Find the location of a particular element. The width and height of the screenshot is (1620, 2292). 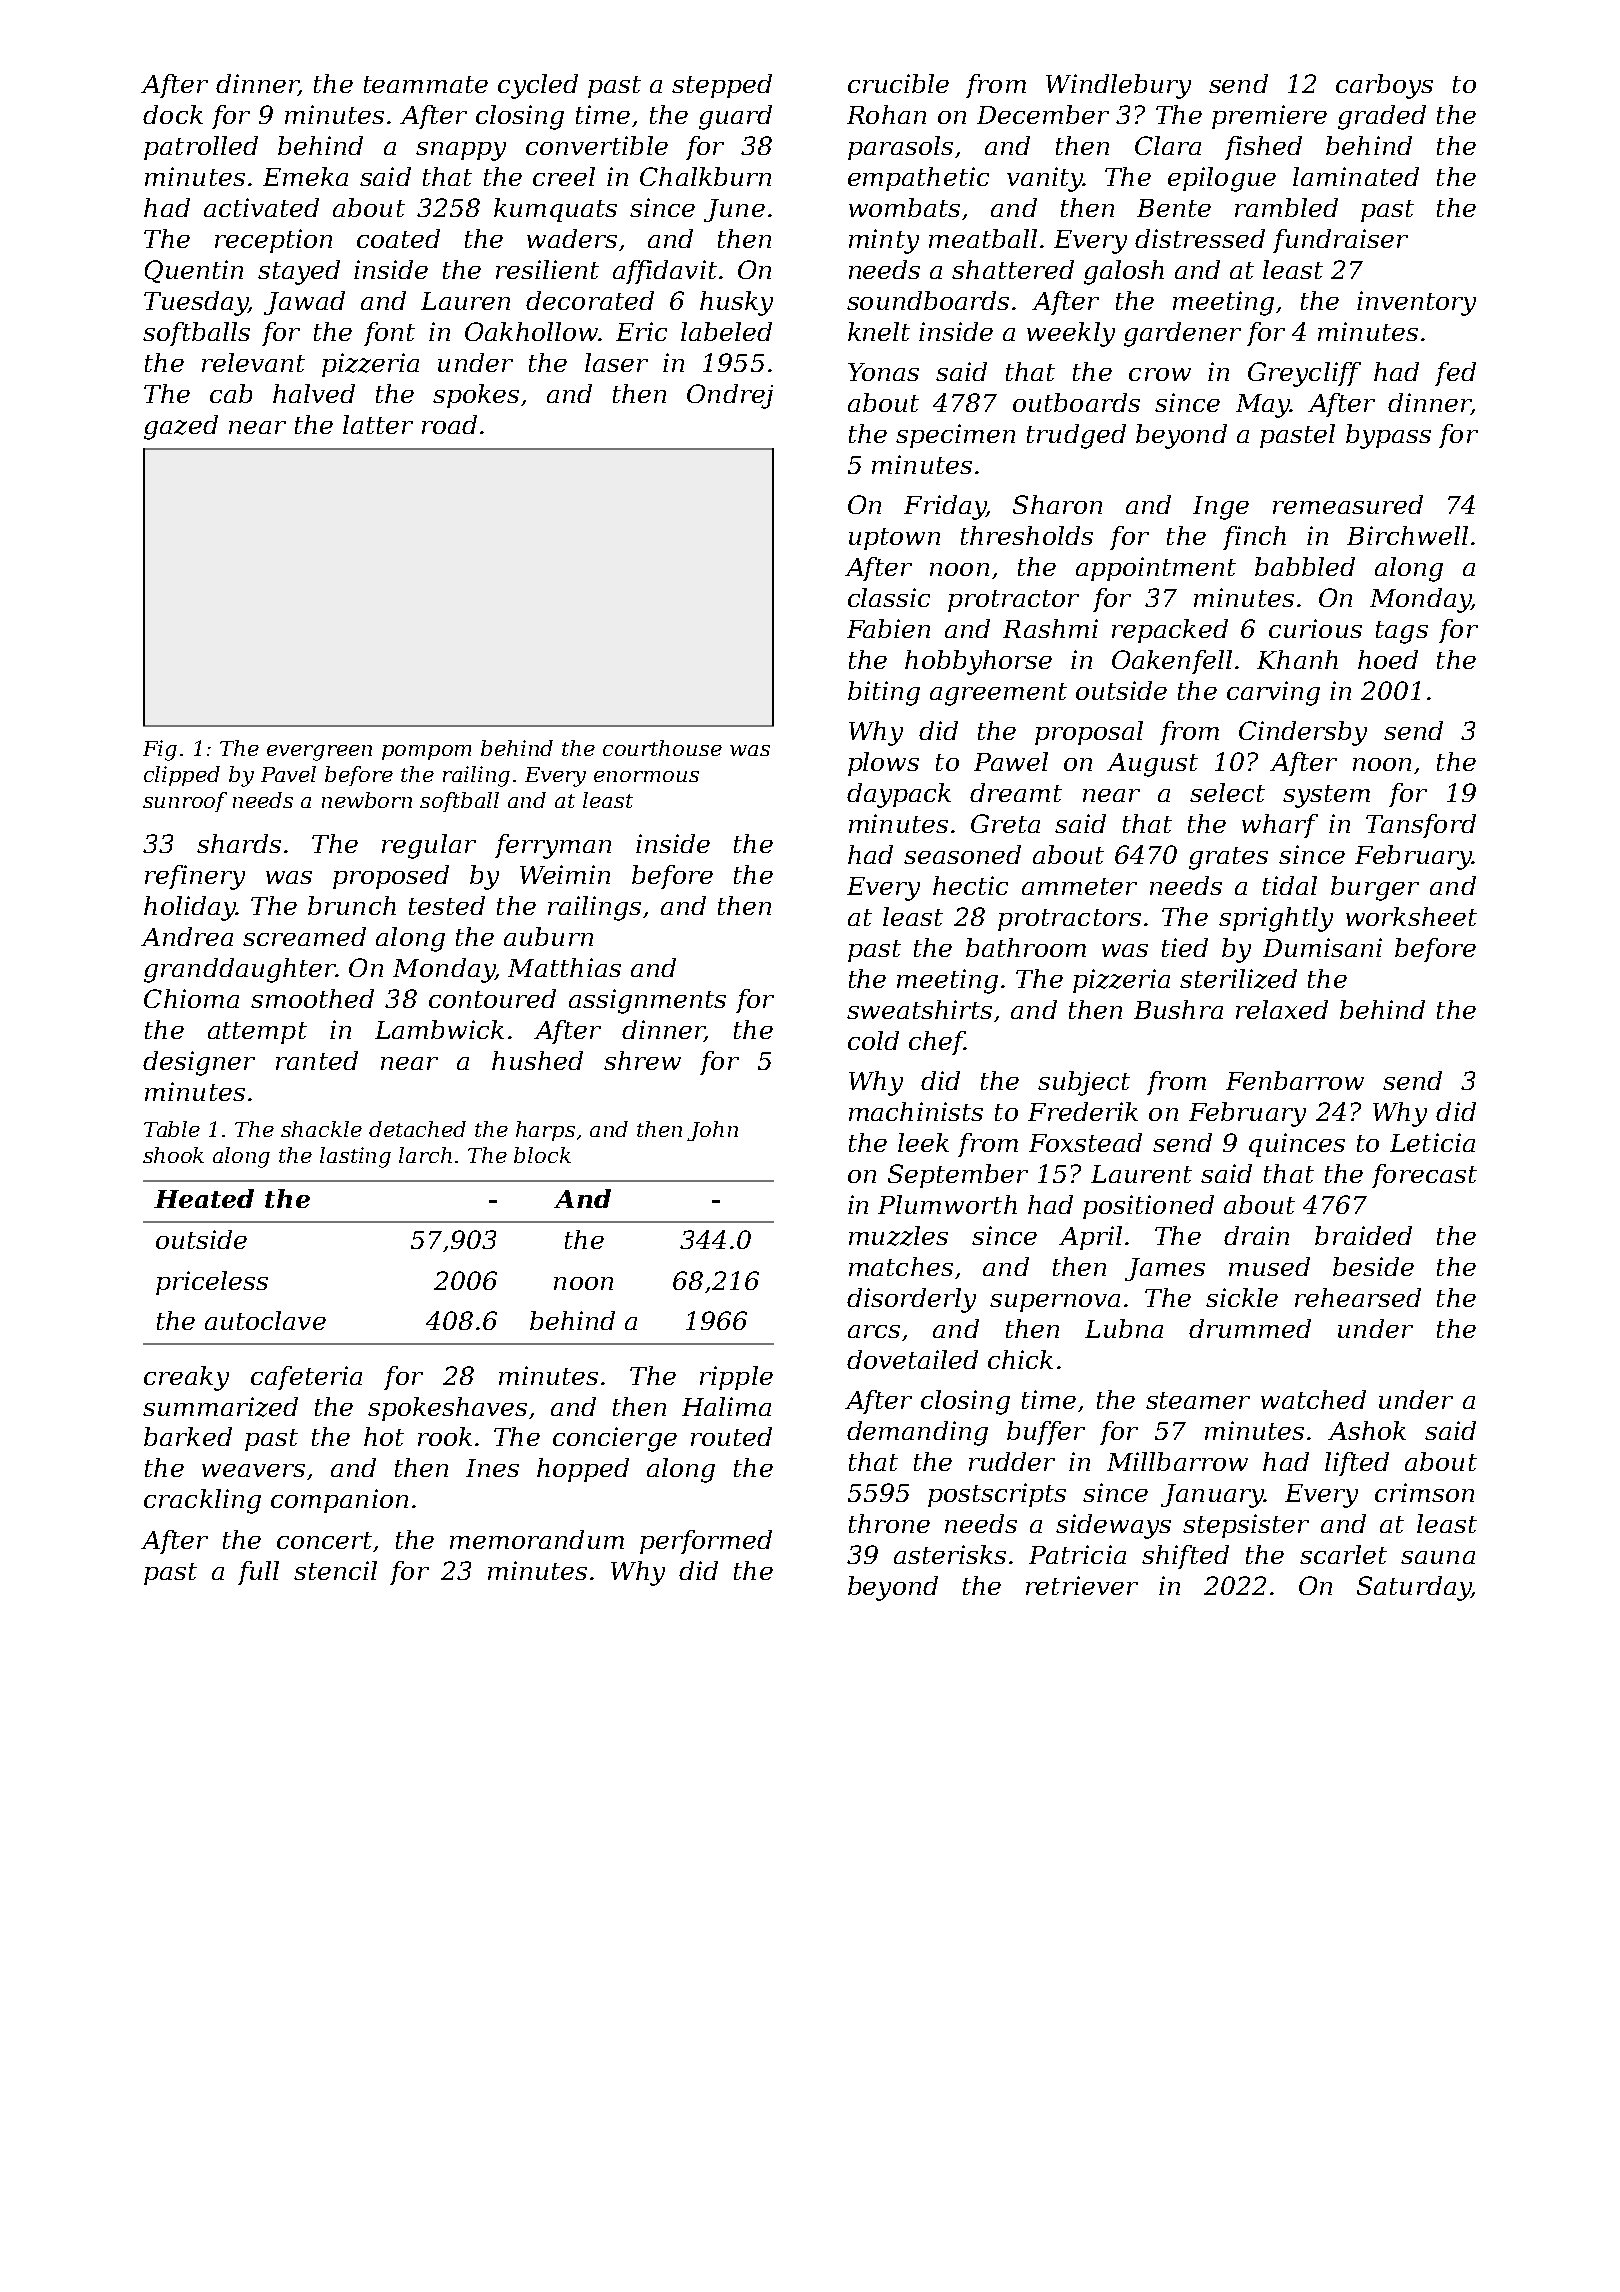

stencil is located at coordinates (335, 1570).
